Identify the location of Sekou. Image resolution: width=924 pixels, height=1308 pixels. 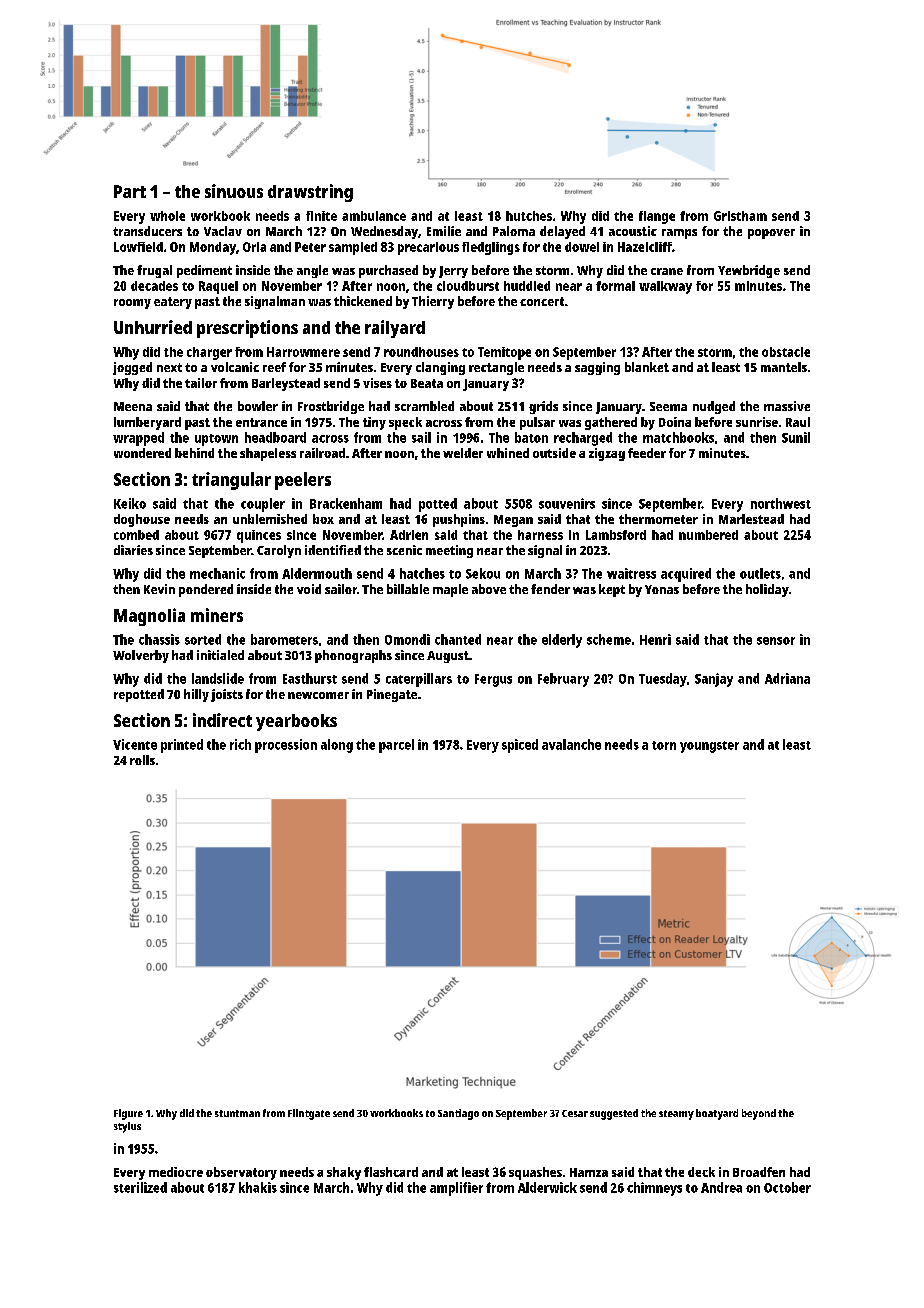
(483, 573).
